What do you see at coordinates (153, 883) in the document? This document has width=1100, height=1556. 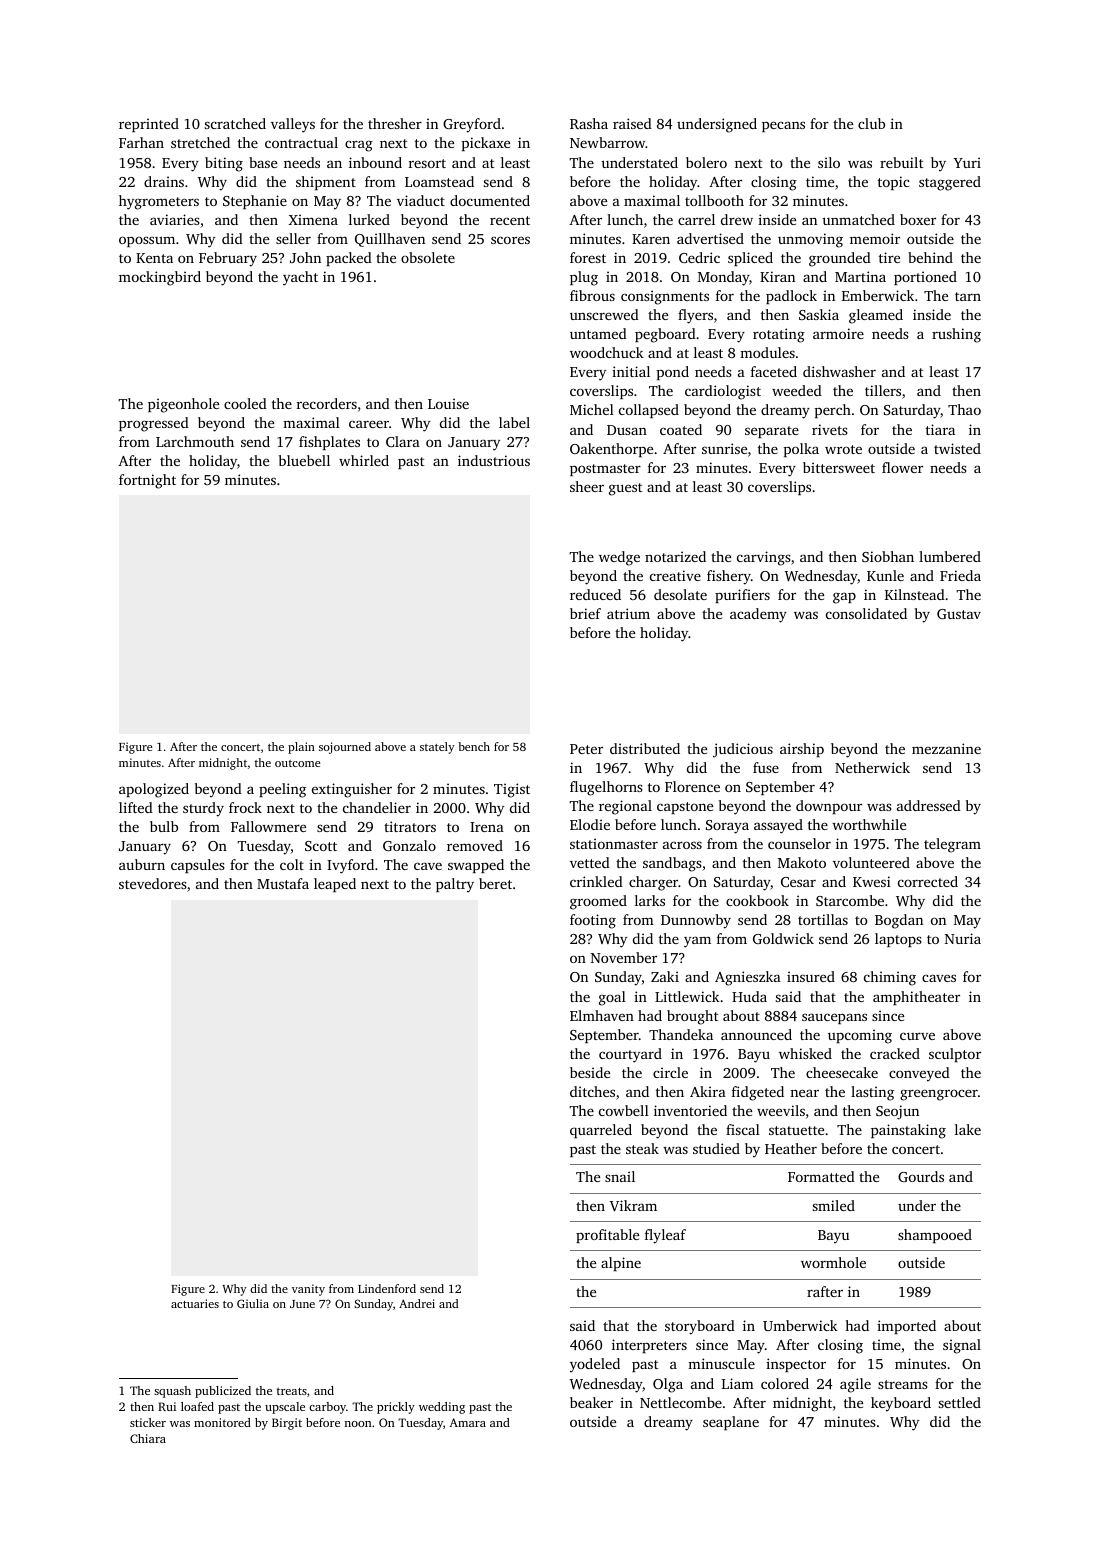 I see `stevedores` at bounding box center [153, 883].
